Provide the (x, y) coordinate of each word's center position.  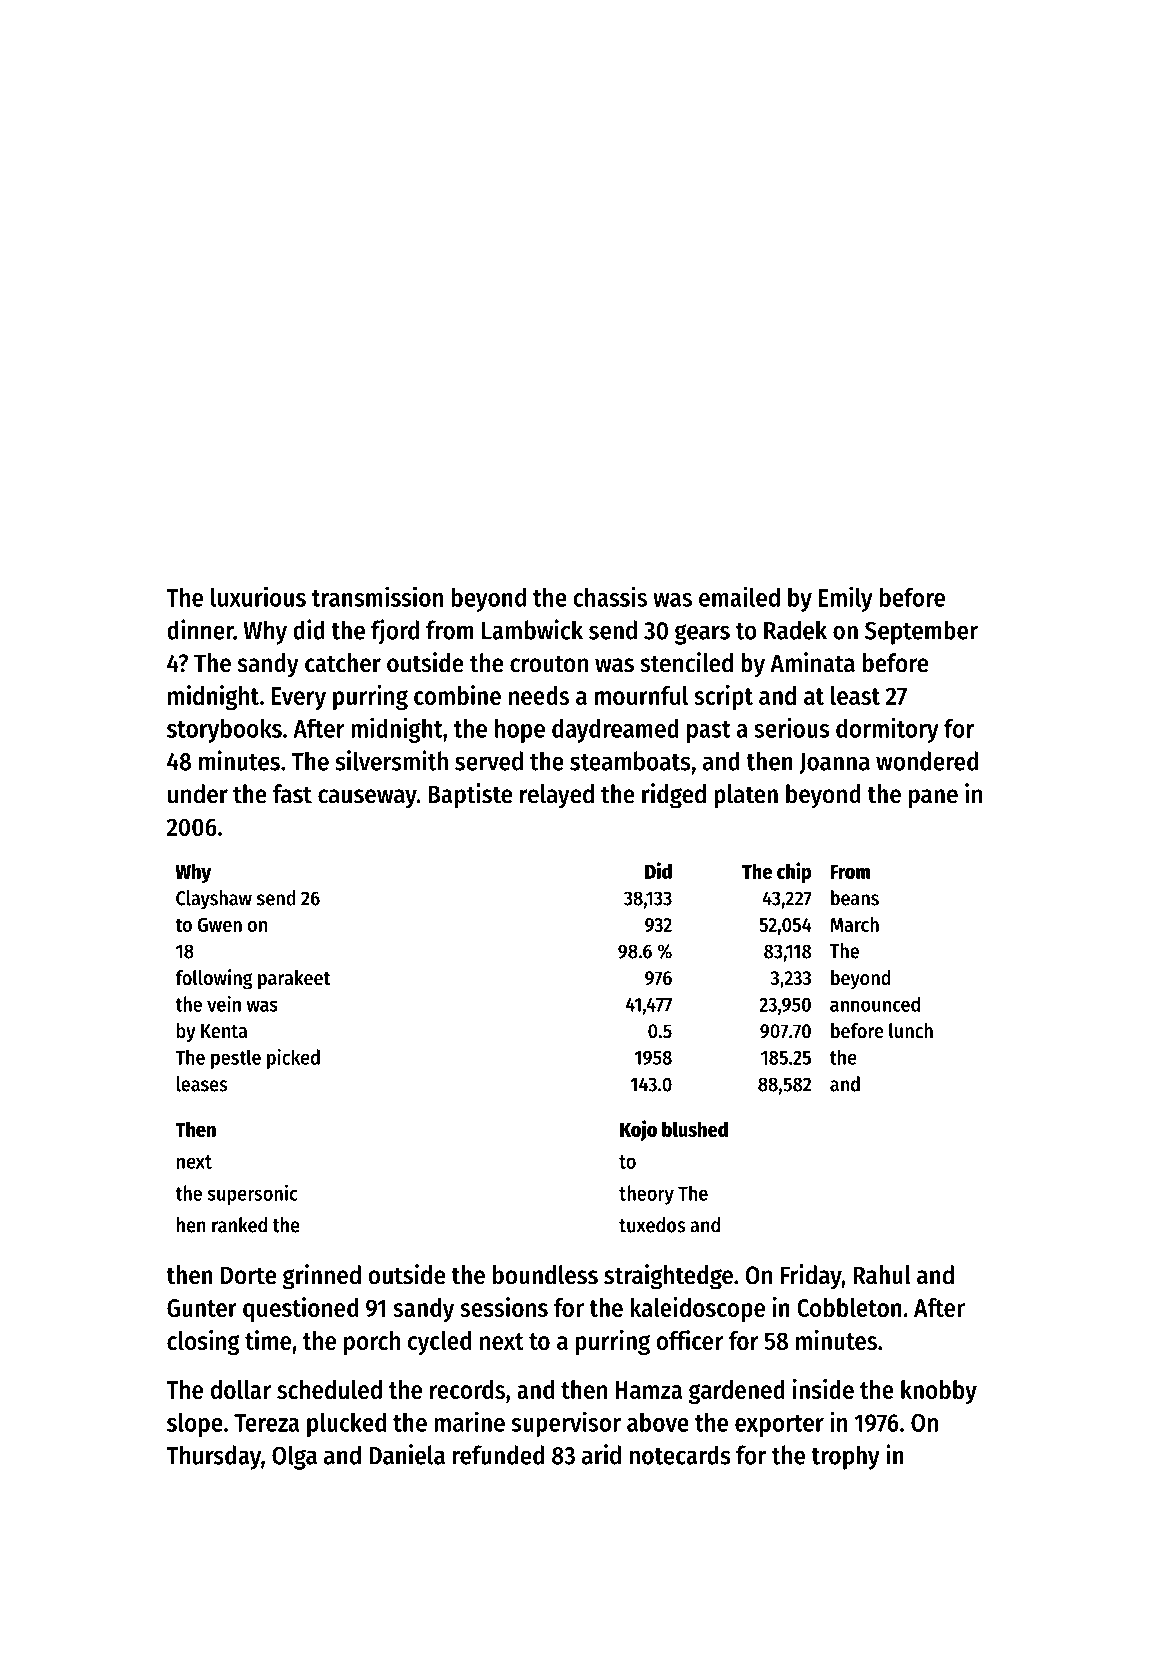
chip (794, 872)
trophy (845, 1457)
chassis (610, 596)
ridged (674, 796)
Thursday (213, 1457)
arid (601, 1454)
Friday (811, 1277)
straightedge (668, 1277)
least (855, 695)
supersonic (252, 1194)
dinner (200, 629)
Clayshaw (214, 900)
